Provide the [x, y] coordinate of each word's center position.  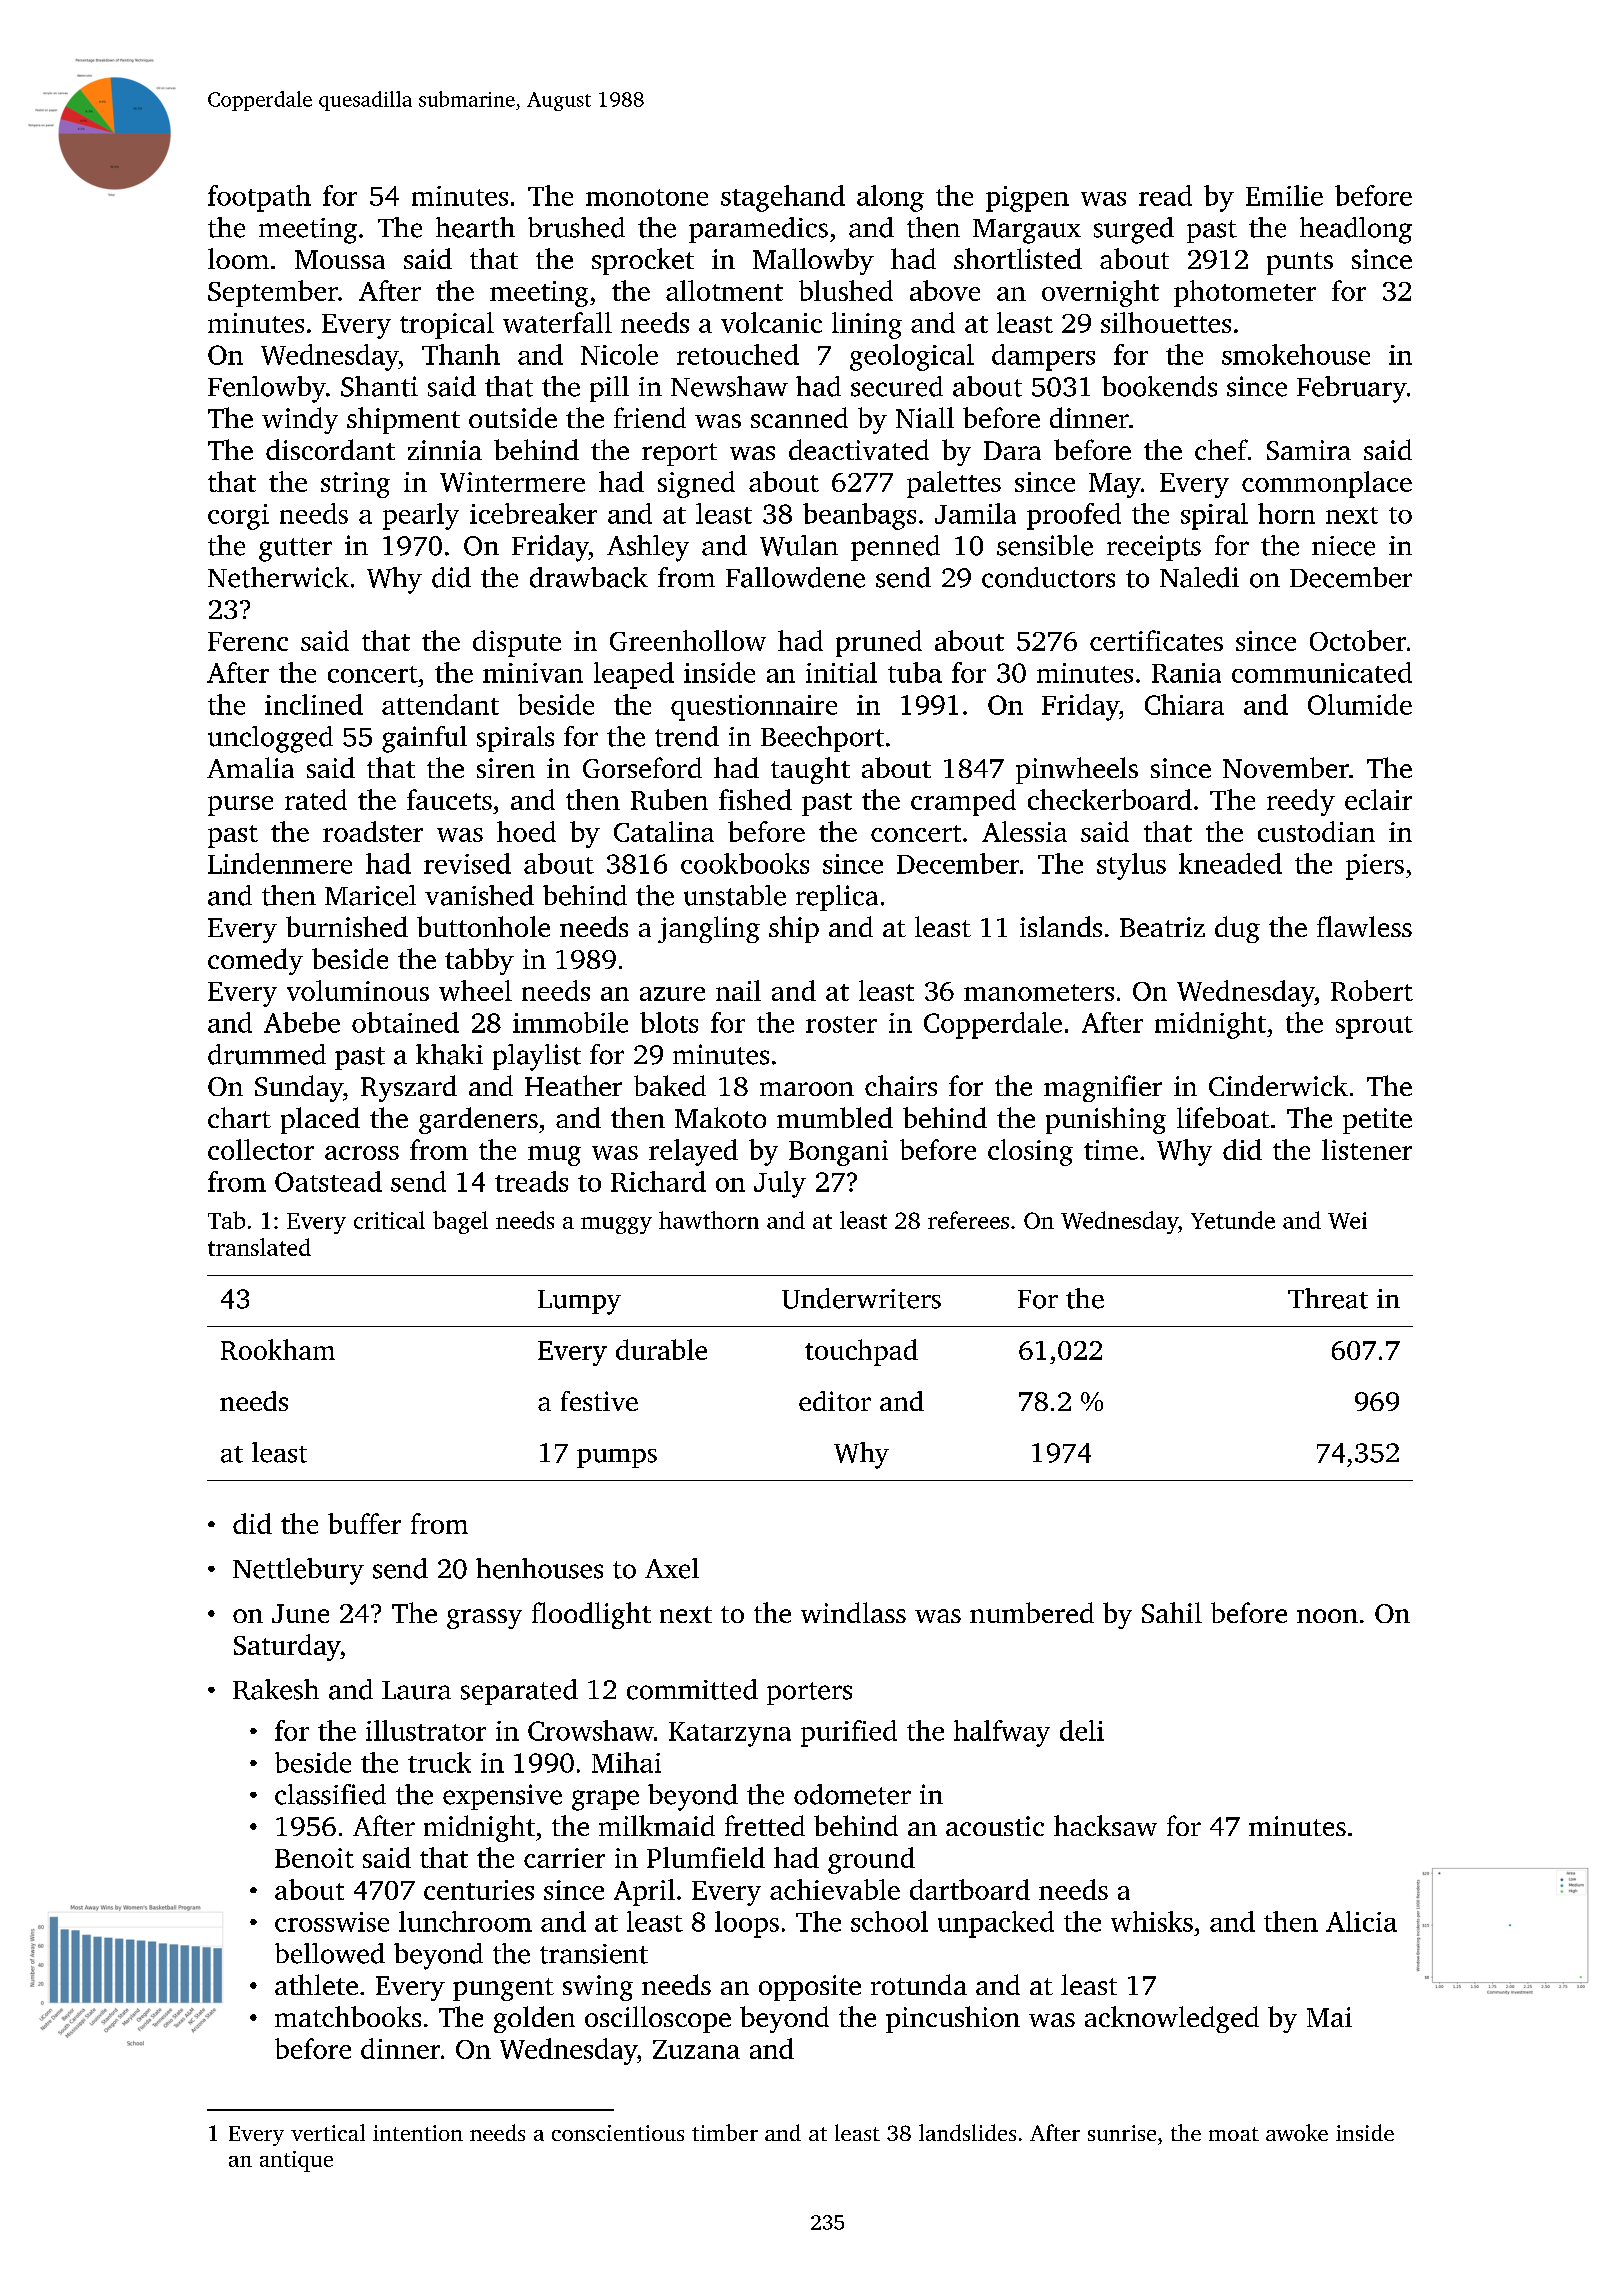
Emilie [1284, 195]
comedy [255, 961]
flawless [1364, 926]
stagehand [783, 198]
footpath [259, 198]
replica [837, 898]
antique [296, 2161]
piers [1375, 867]
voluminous [358, 990]
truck [439, 1762]
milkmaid [657, 1825]
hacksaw [1105, 1825]
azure [672, 994]
